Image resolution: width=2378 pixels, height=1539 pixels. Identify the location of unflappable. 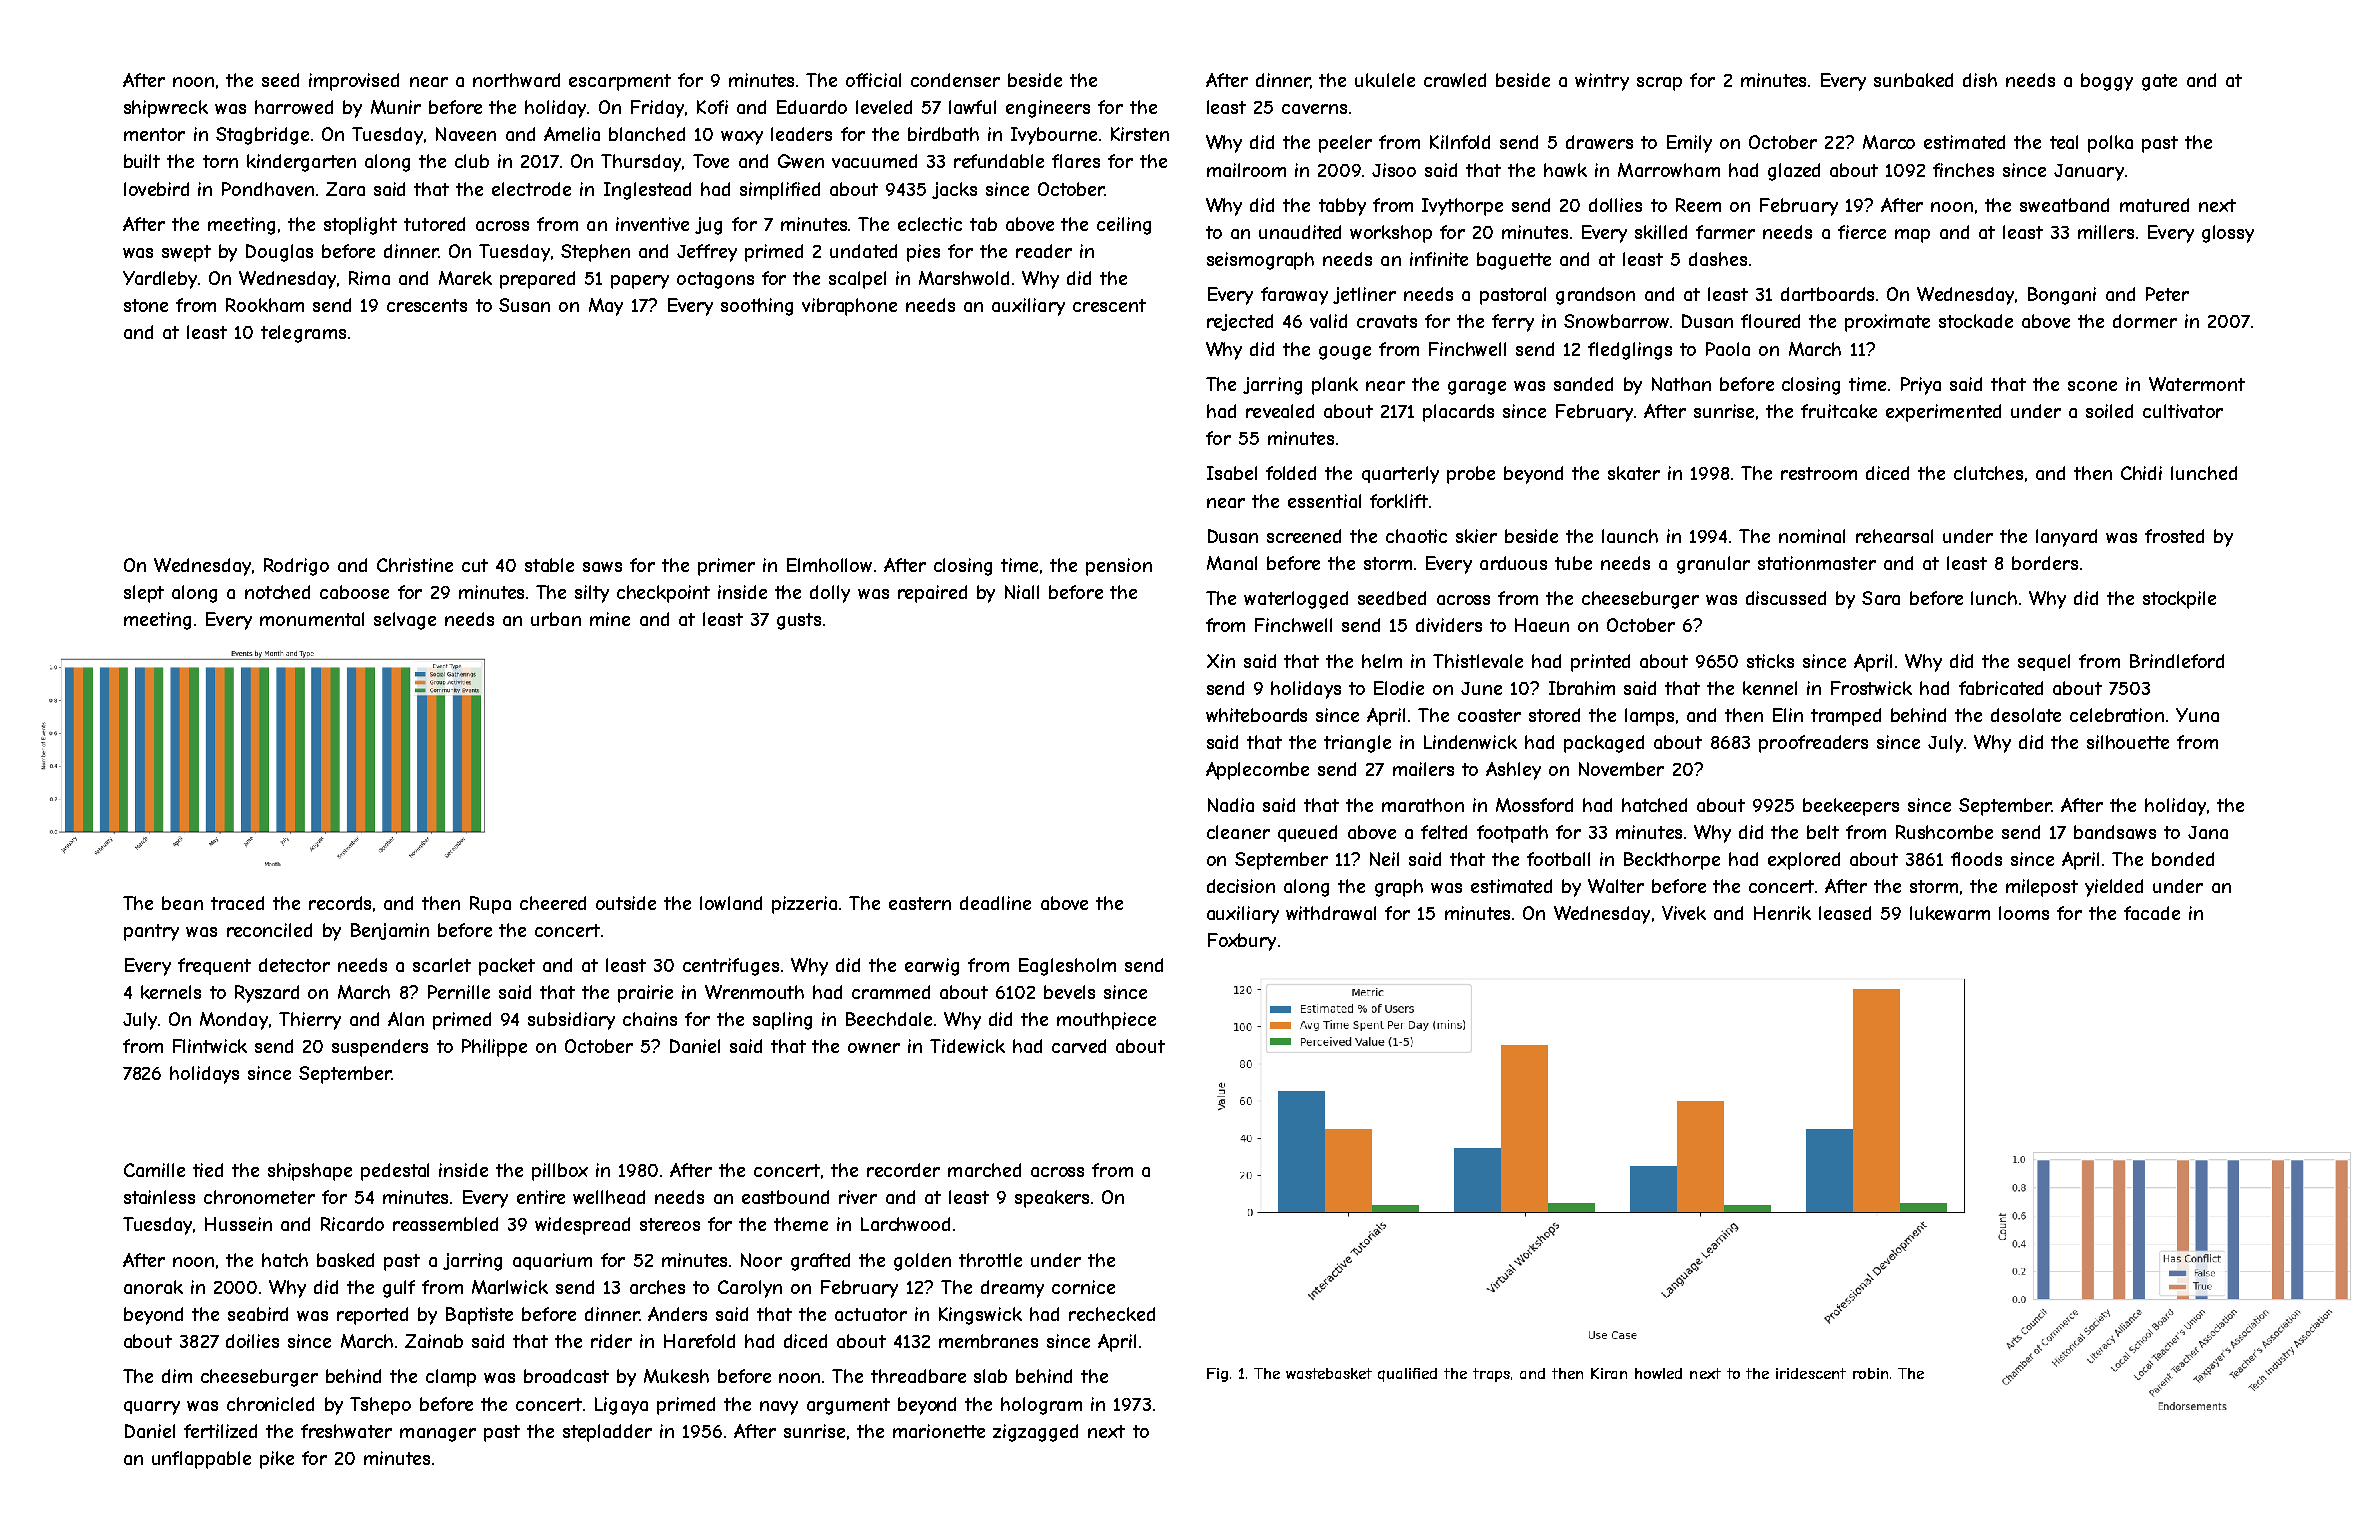
(201, 1460).
